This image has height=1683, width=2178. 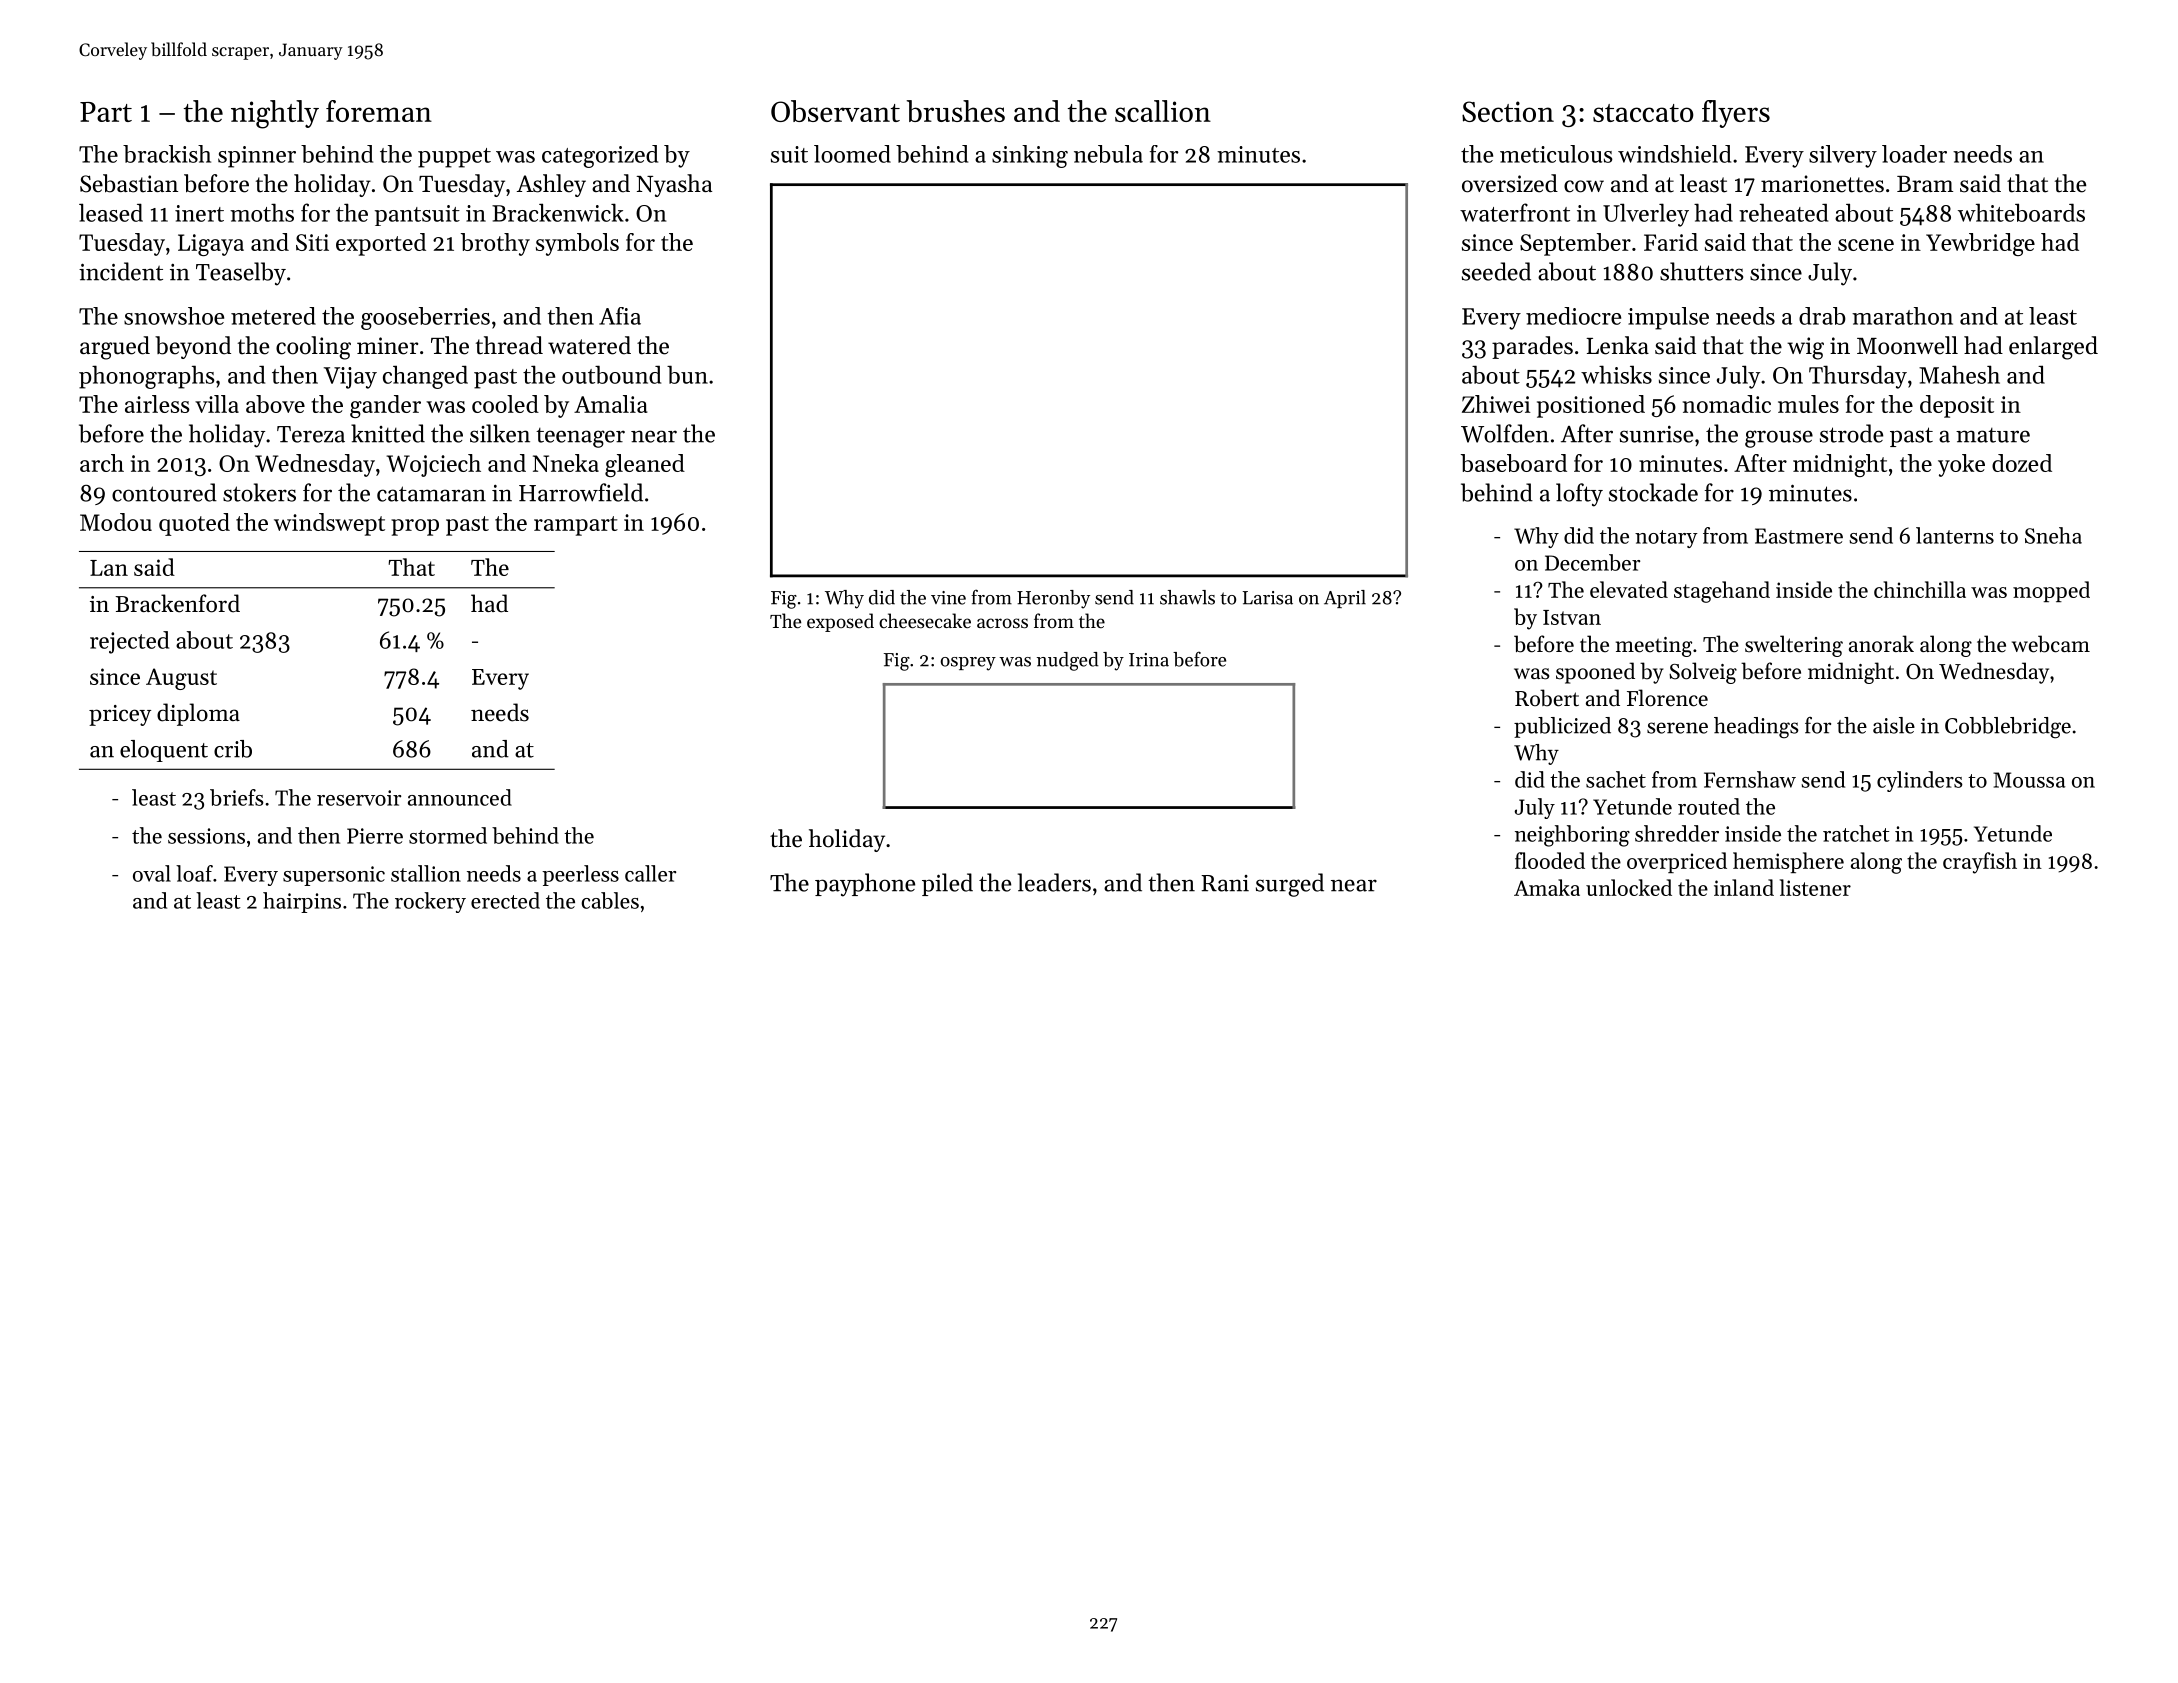 I want to click on scallion, so click(x=1163, y=111).
